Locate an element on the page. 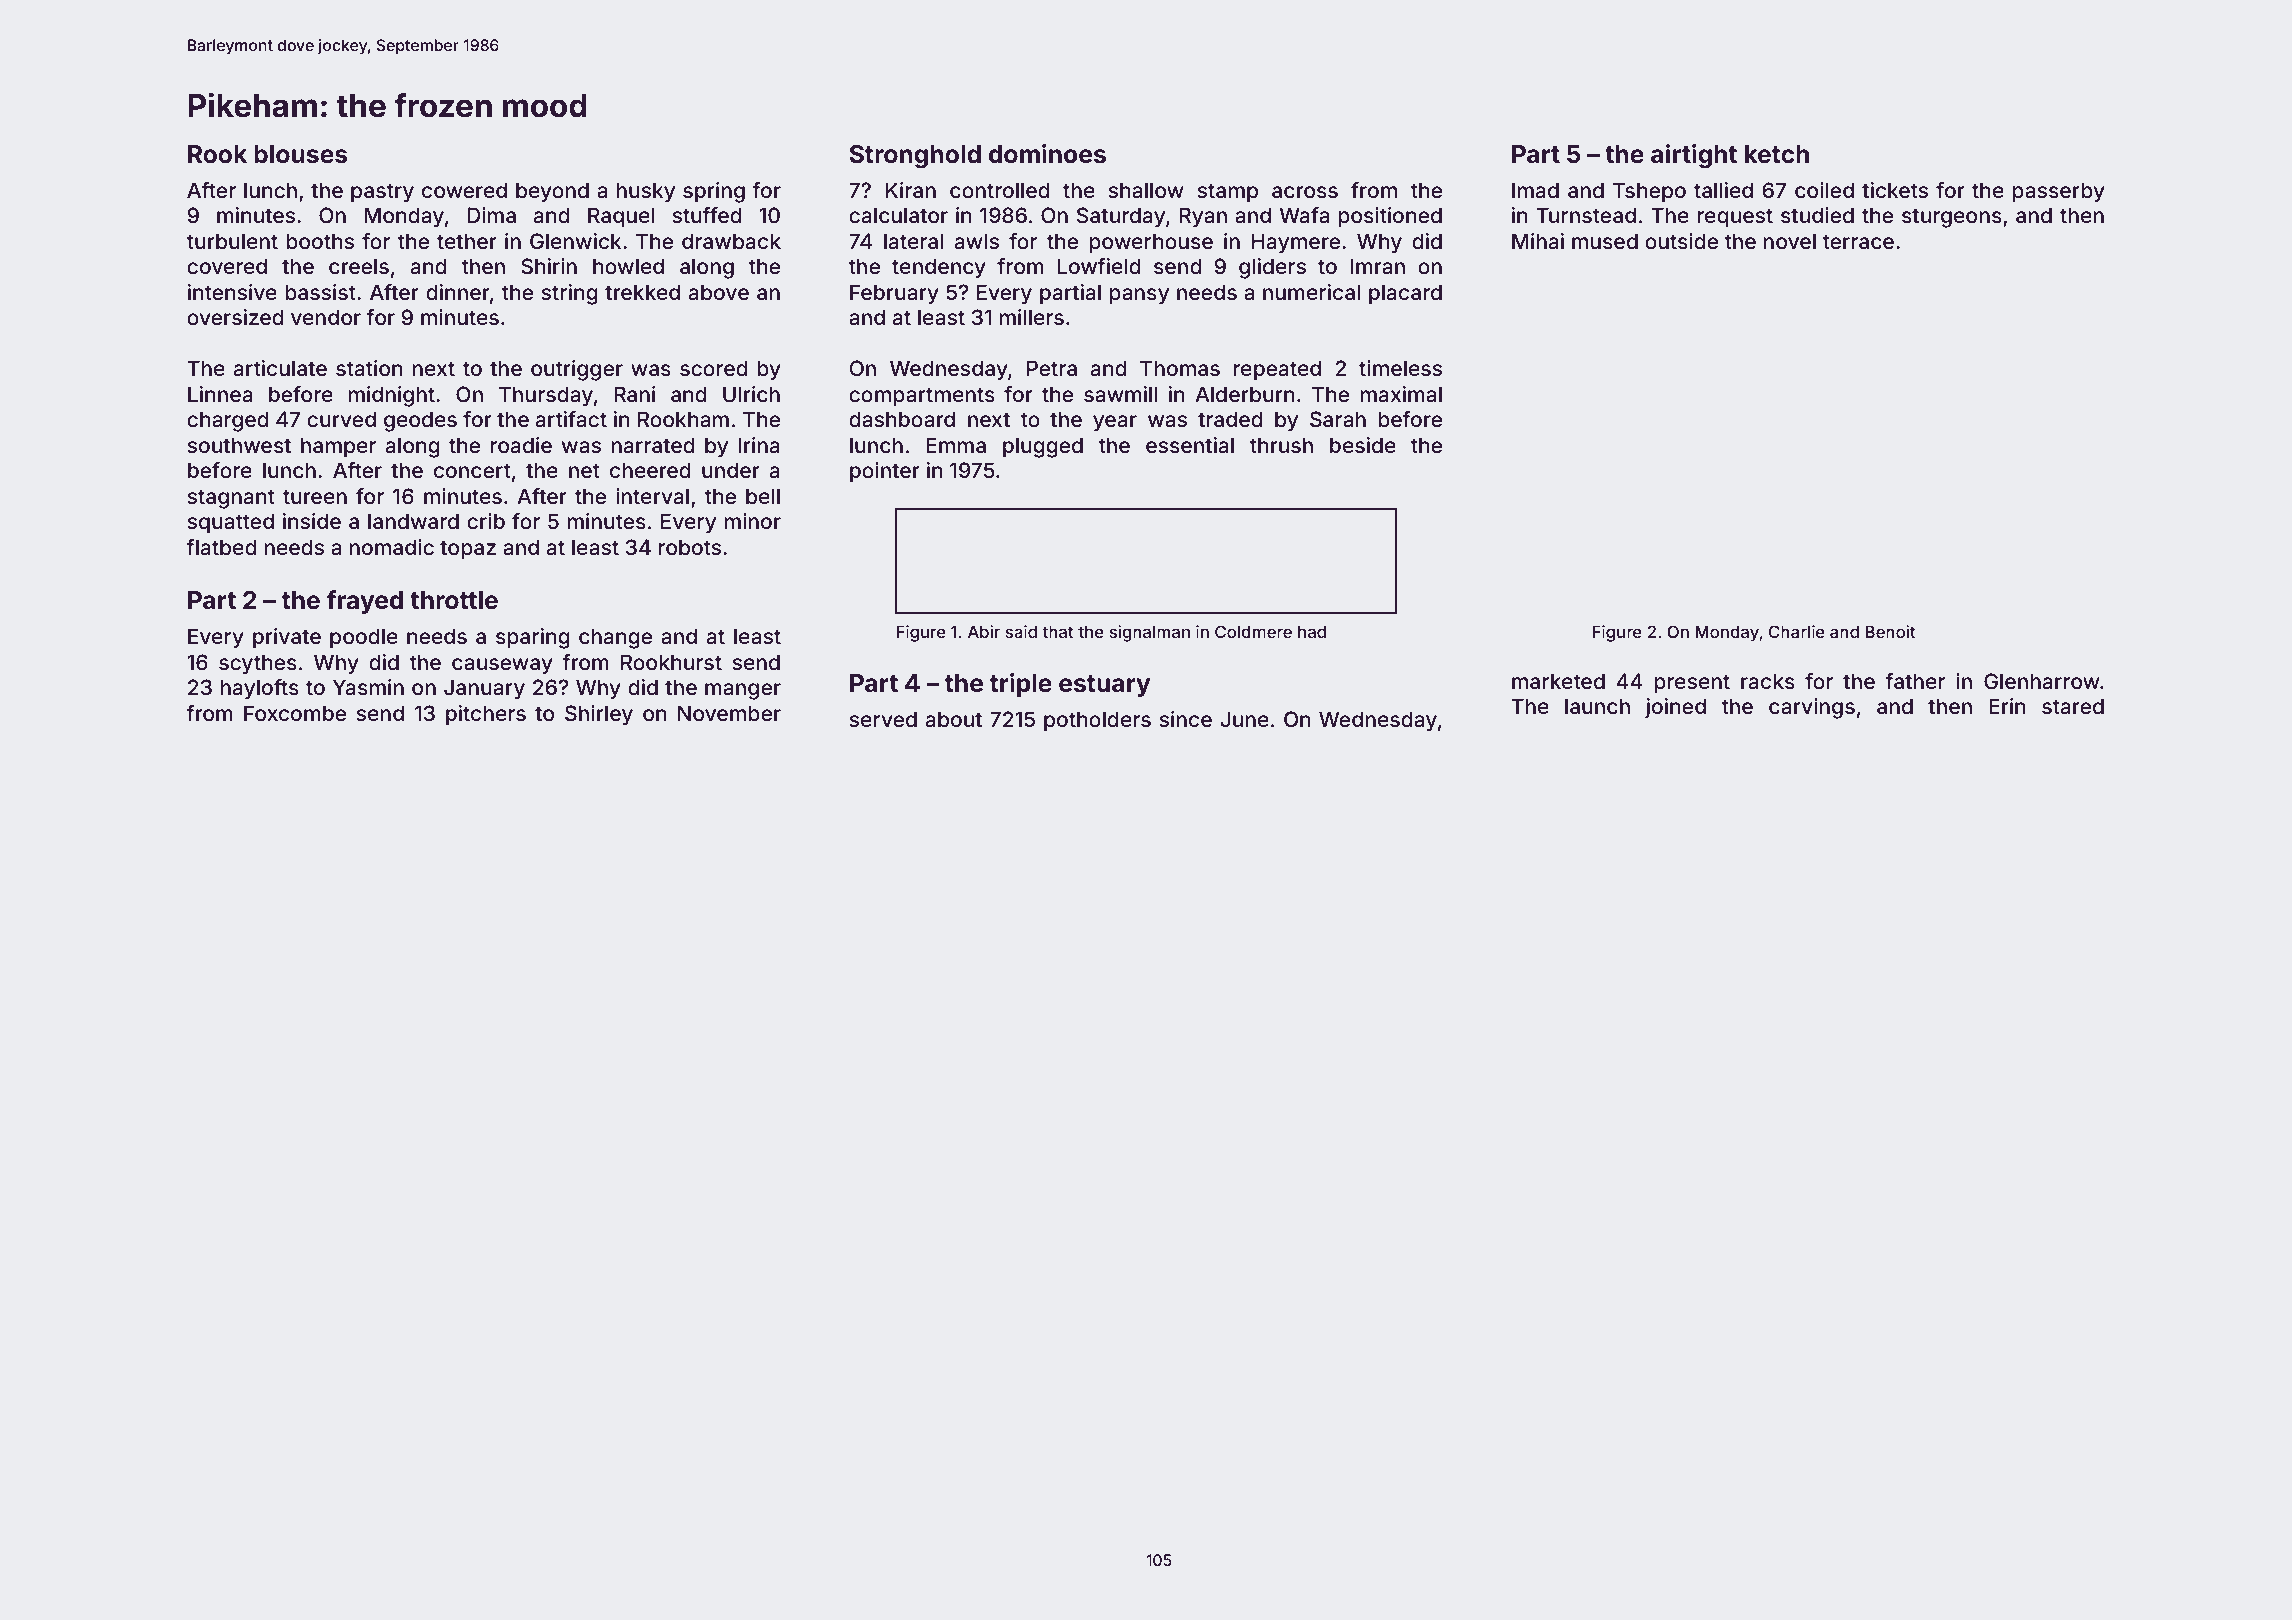  Shirley is located at coordinates (599, 715).
